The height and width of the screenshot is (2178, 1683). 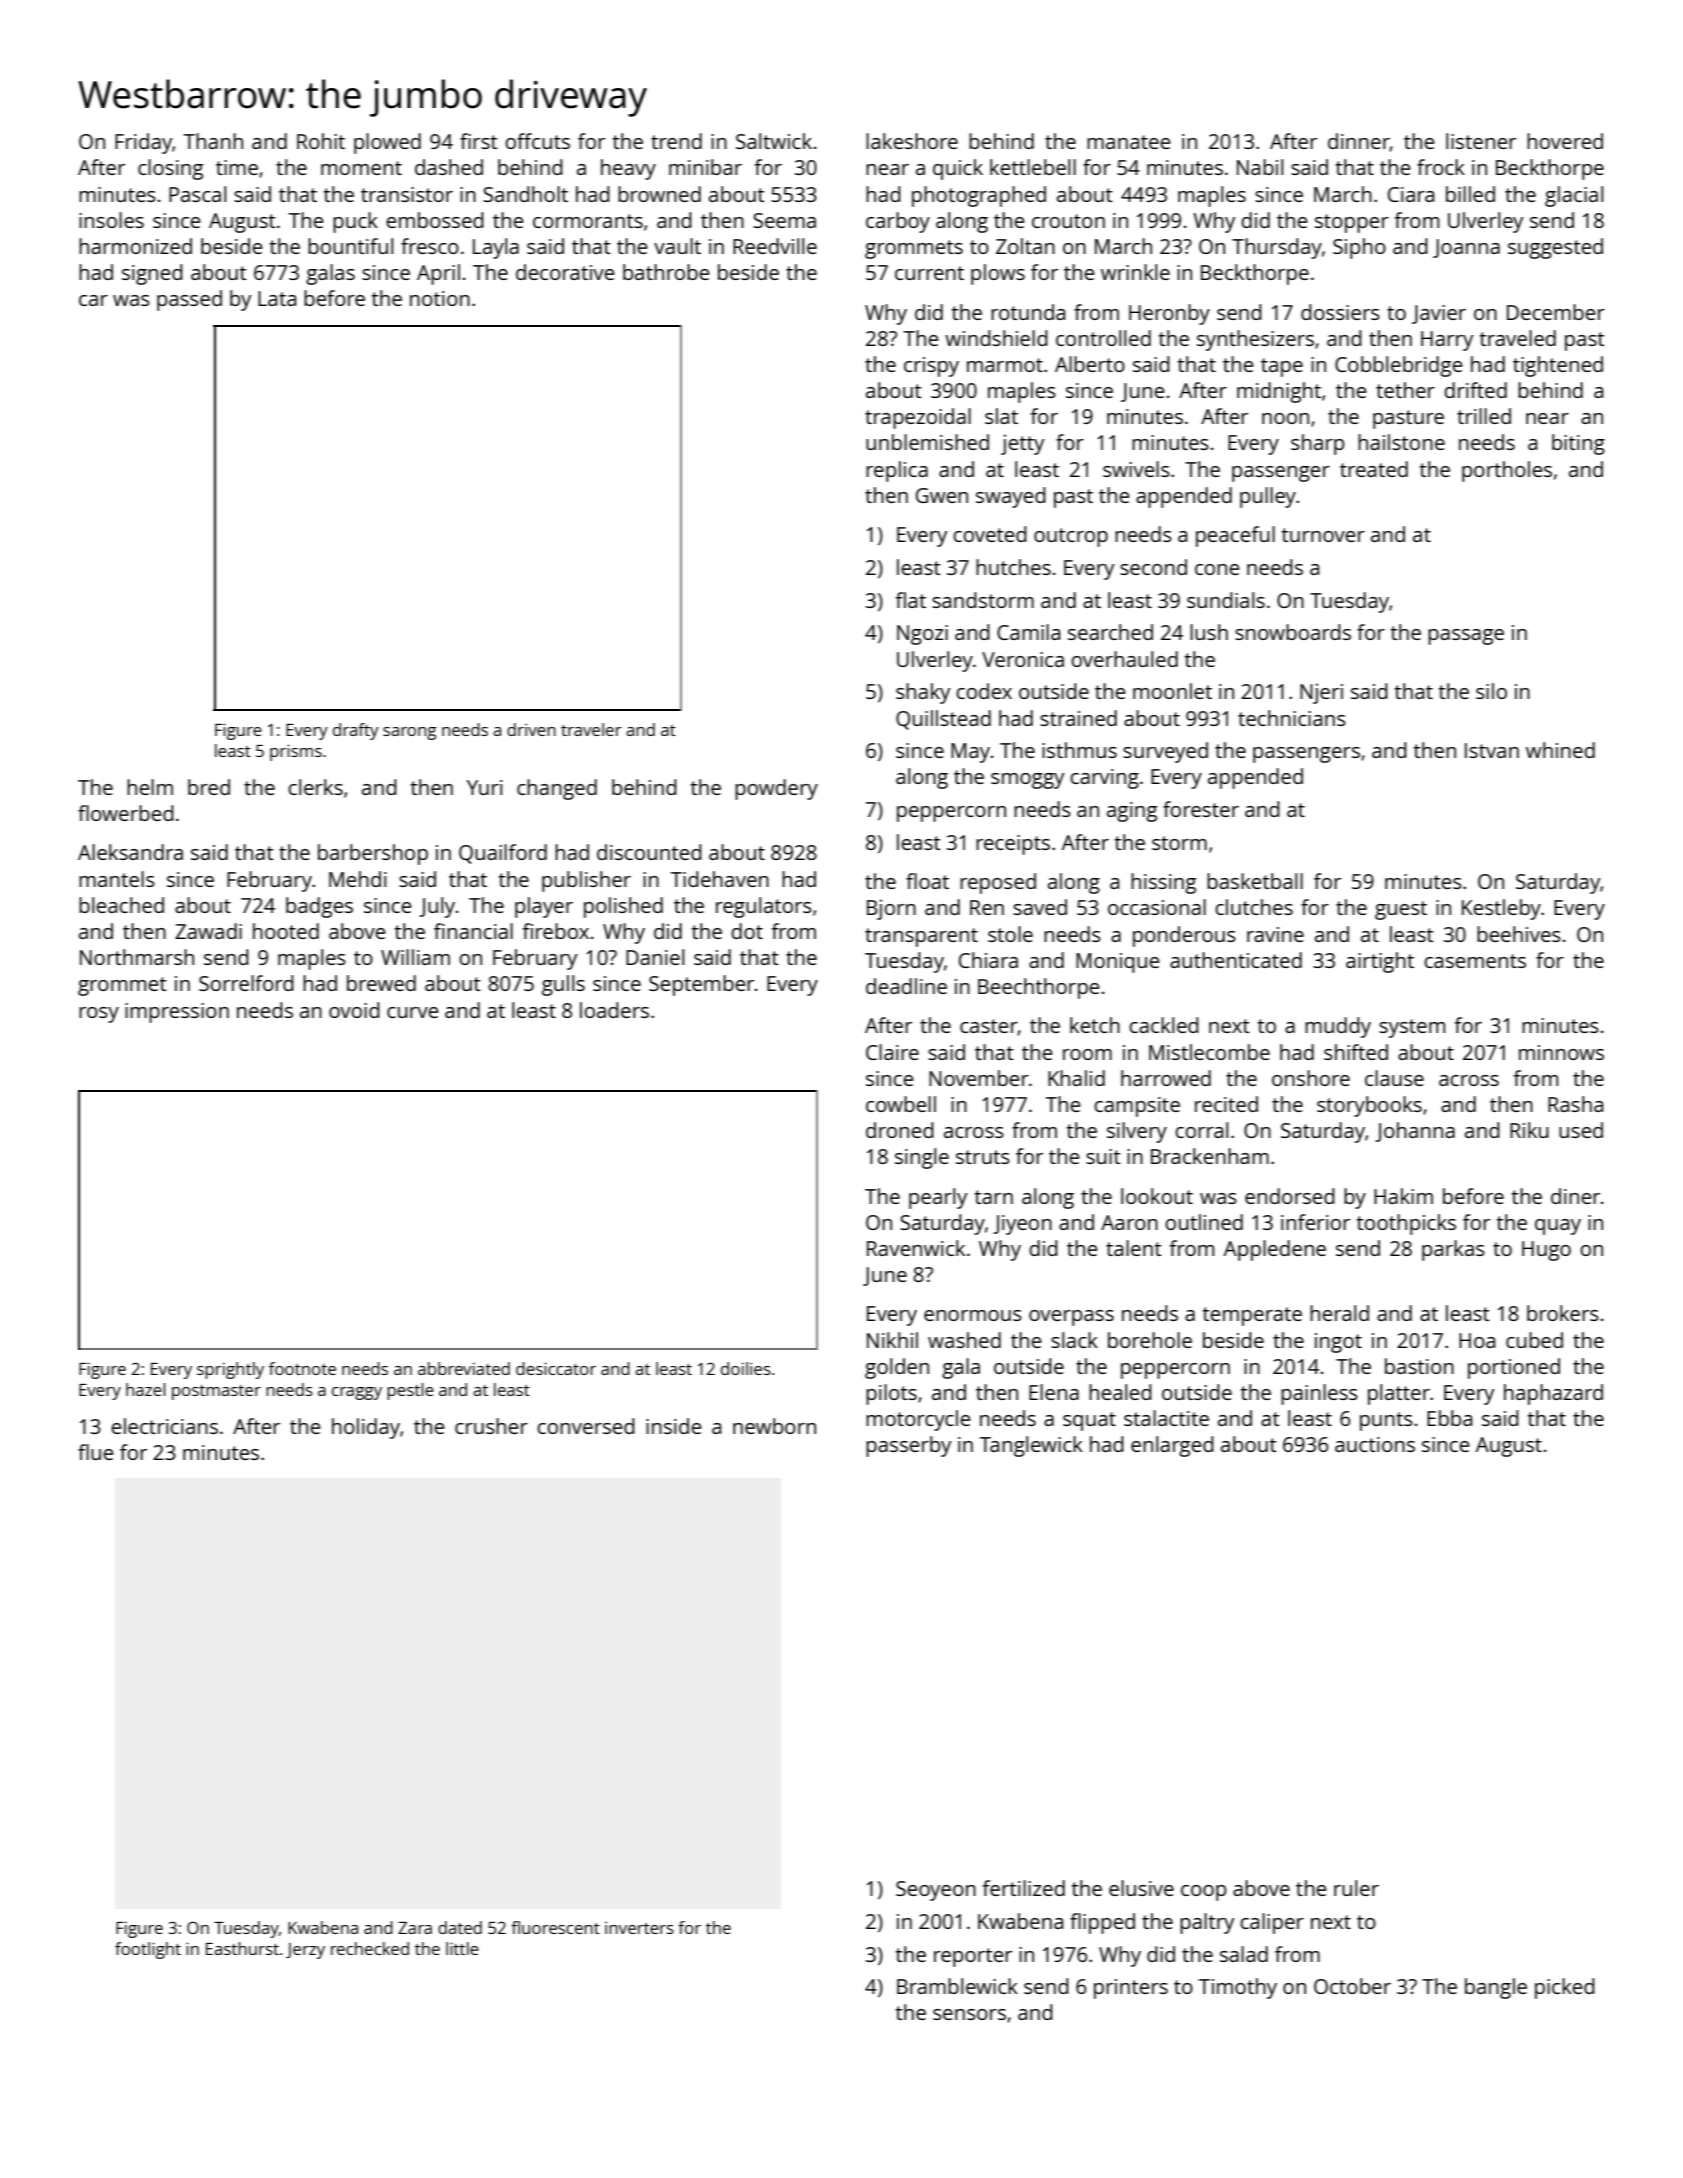 What do you see at coordinates (462, 1948) in the screenshot?
I see `little` at bounding box center [462, 1948].
